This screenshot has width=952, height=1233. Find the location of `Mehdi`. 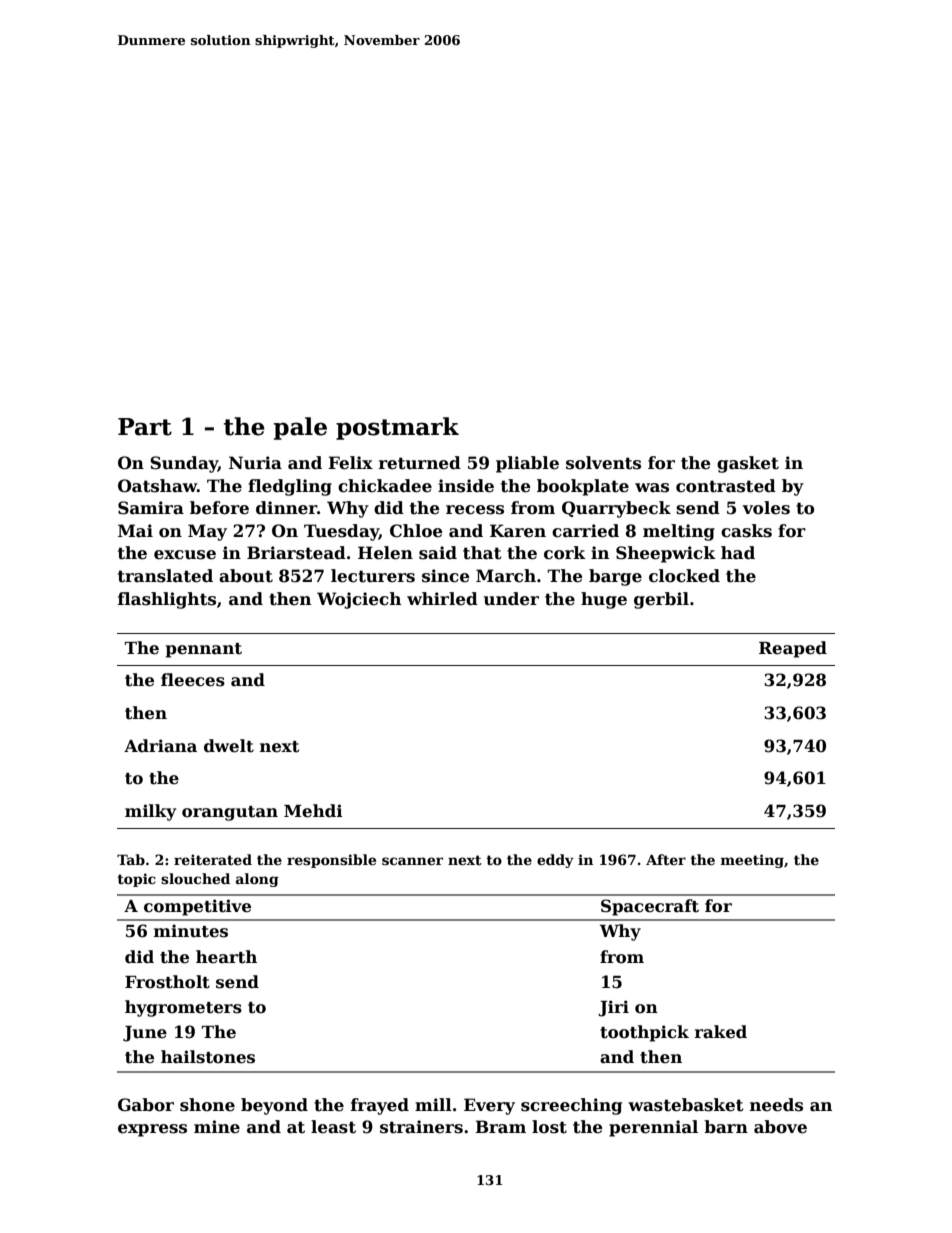

Mehdi is located at coordinates (313, 811).
